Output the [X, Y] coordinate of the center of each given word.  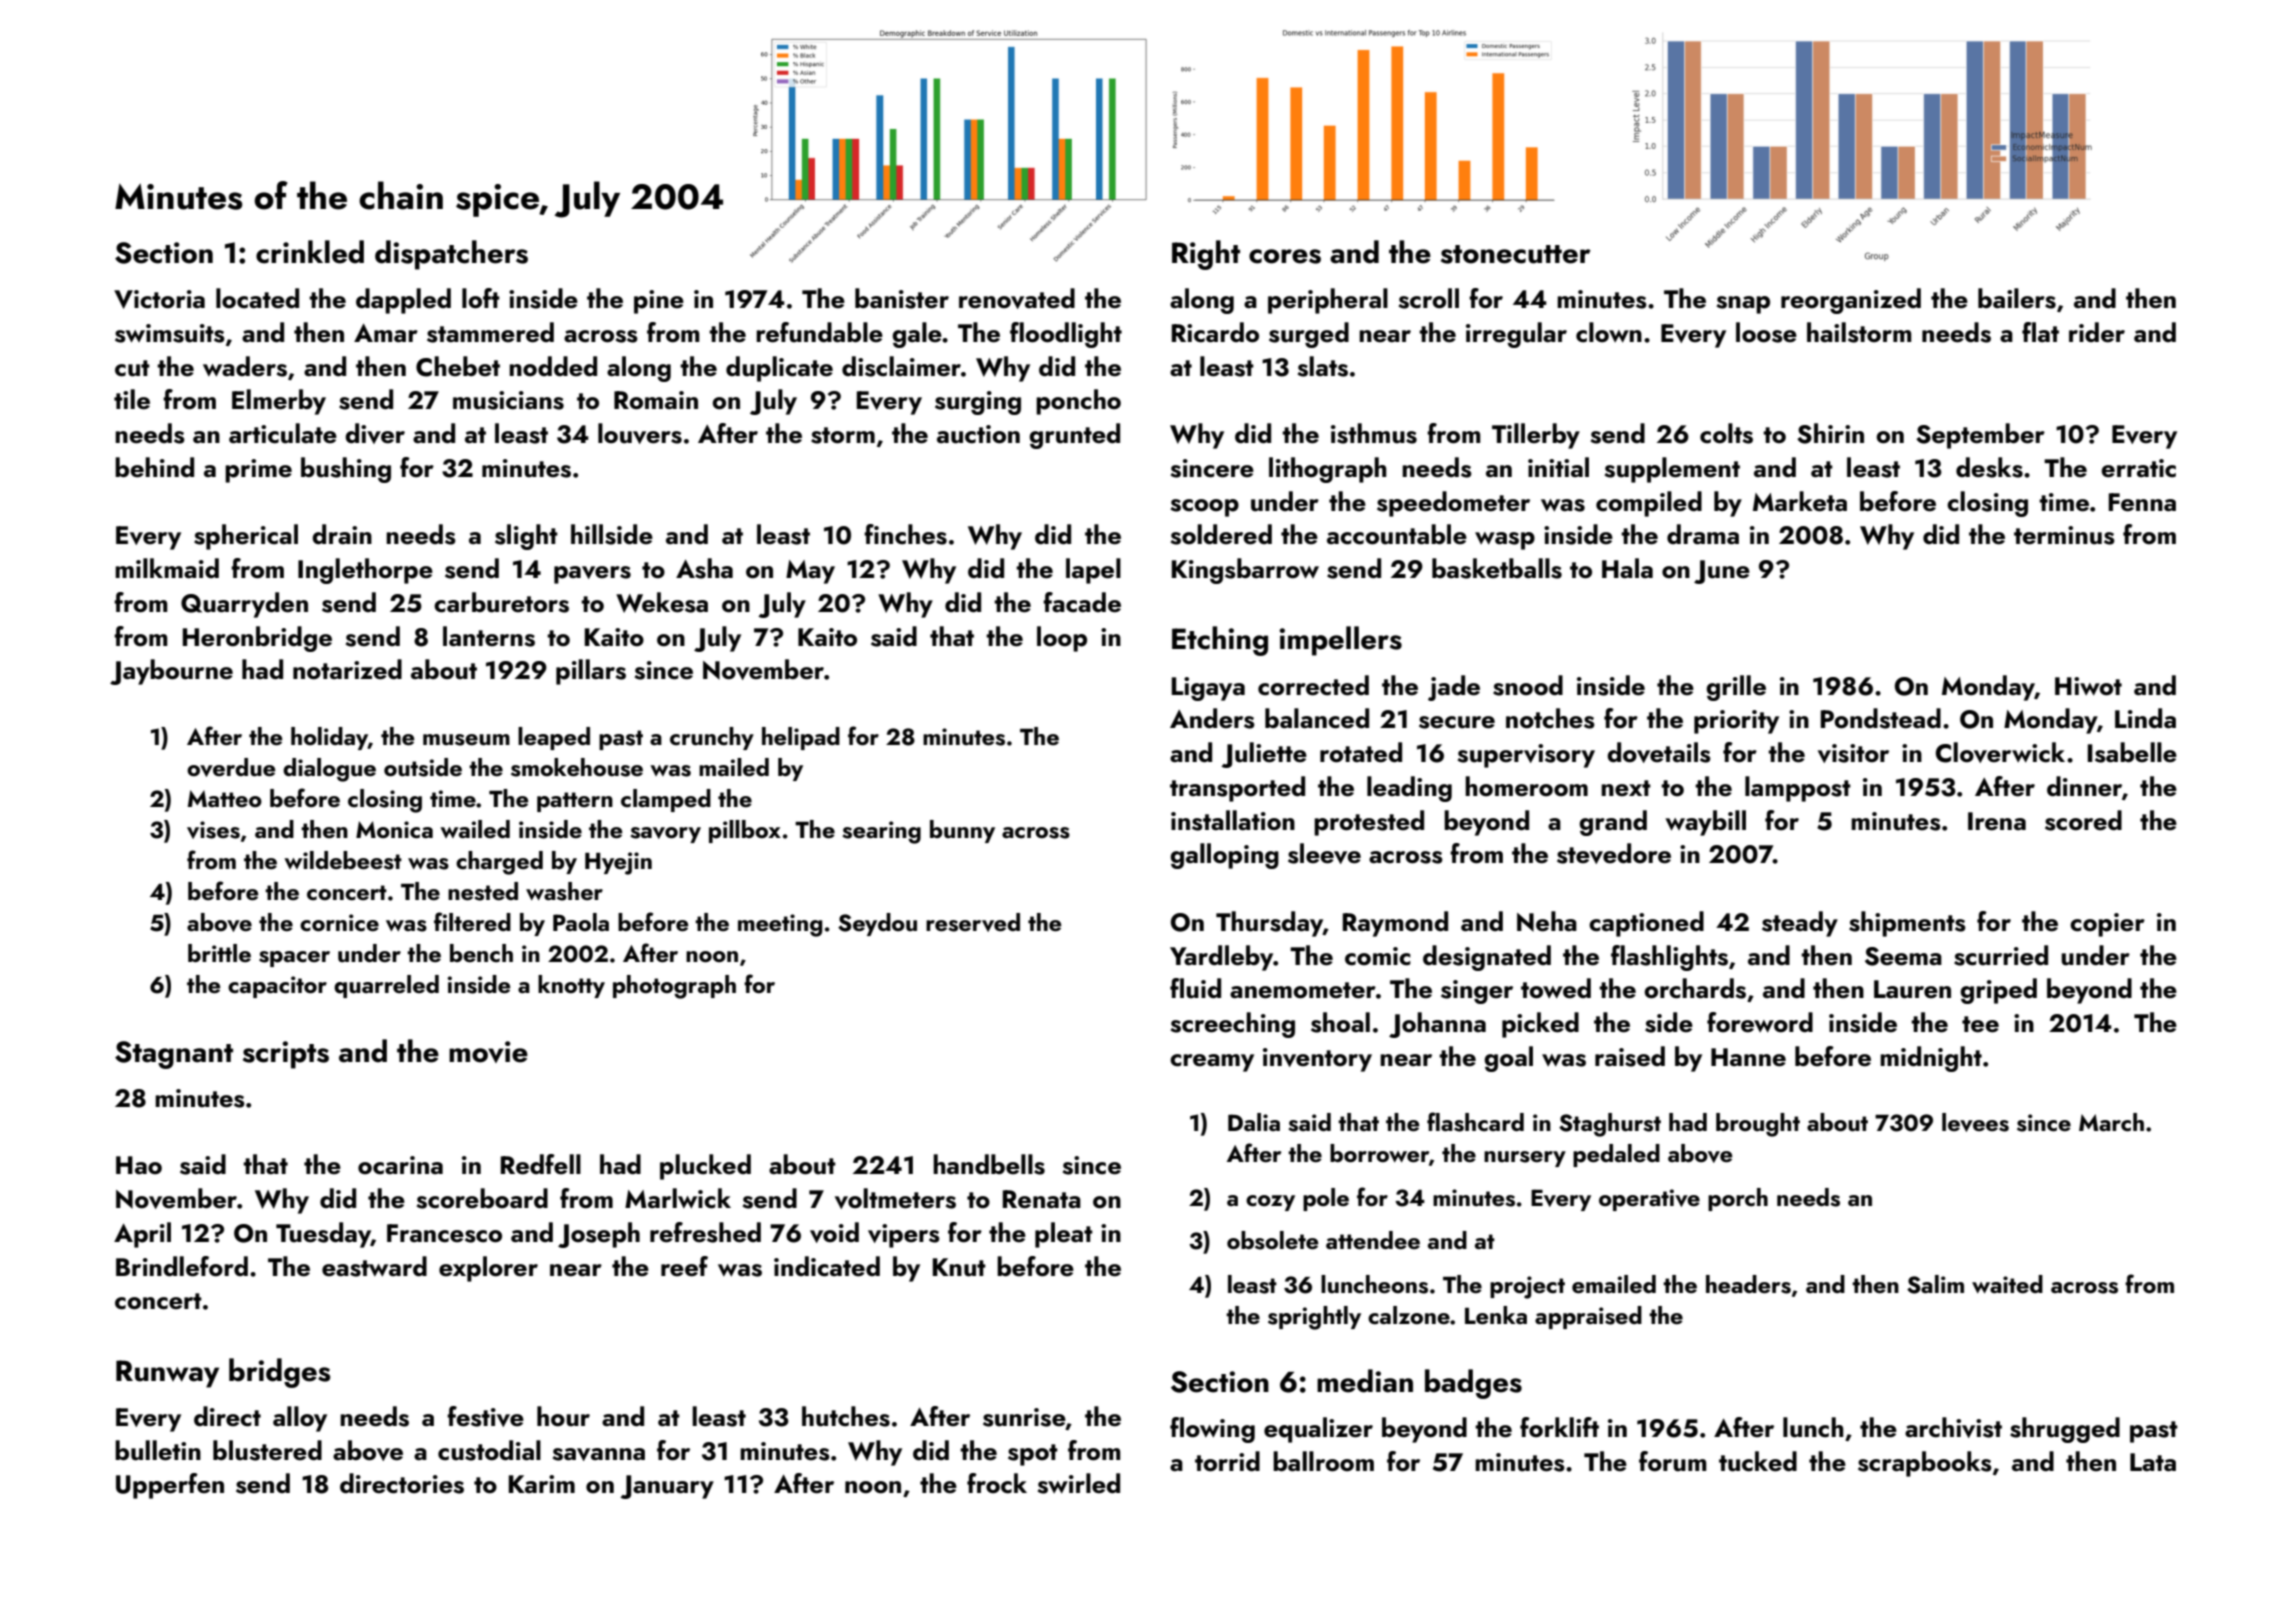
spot [1033, 1455]
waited [2007, 1284]
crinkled [310, 252]
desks [1989, 467]
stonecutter [1516, 254]
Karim [542, 1484]
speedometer [1453, 504]
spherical [246, 537]
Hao [139, 1165]
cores [1285, 256]
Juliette [1264, 755]
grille [1736, 688]
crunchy [712, 738]
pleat [1064, 1235]
